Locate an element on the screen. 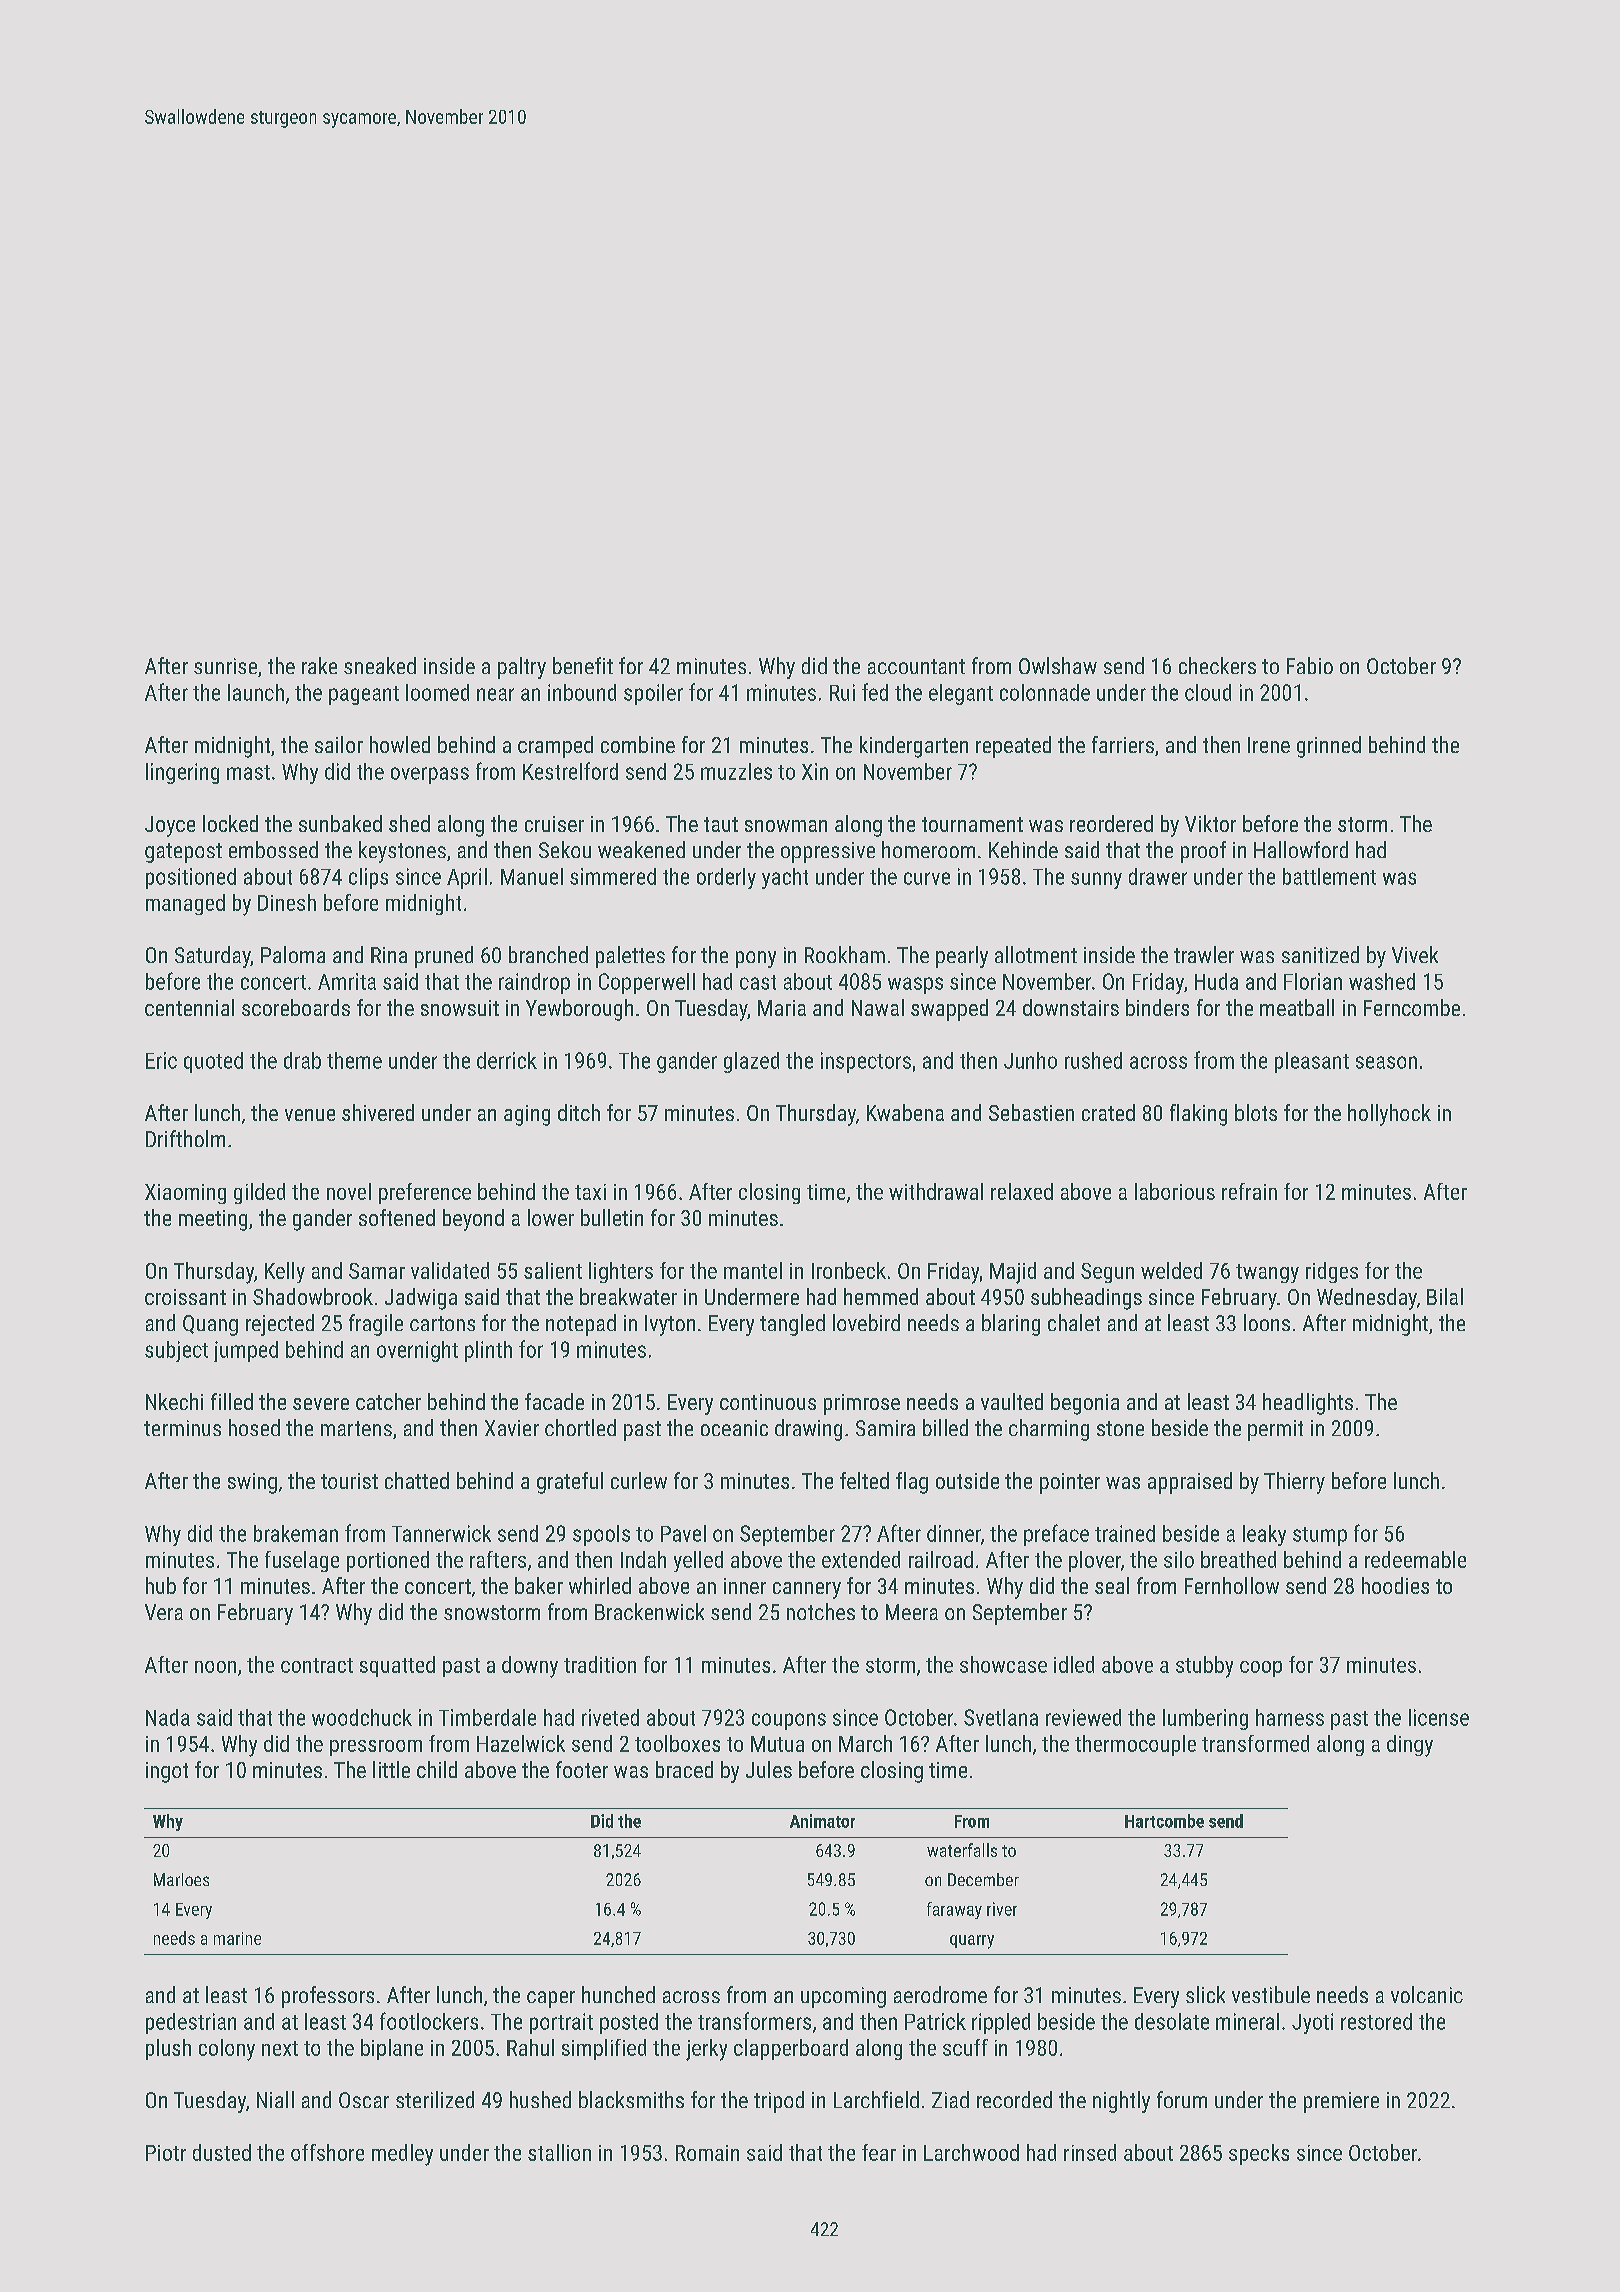  tradition is located at coordinates (600, 1664).
